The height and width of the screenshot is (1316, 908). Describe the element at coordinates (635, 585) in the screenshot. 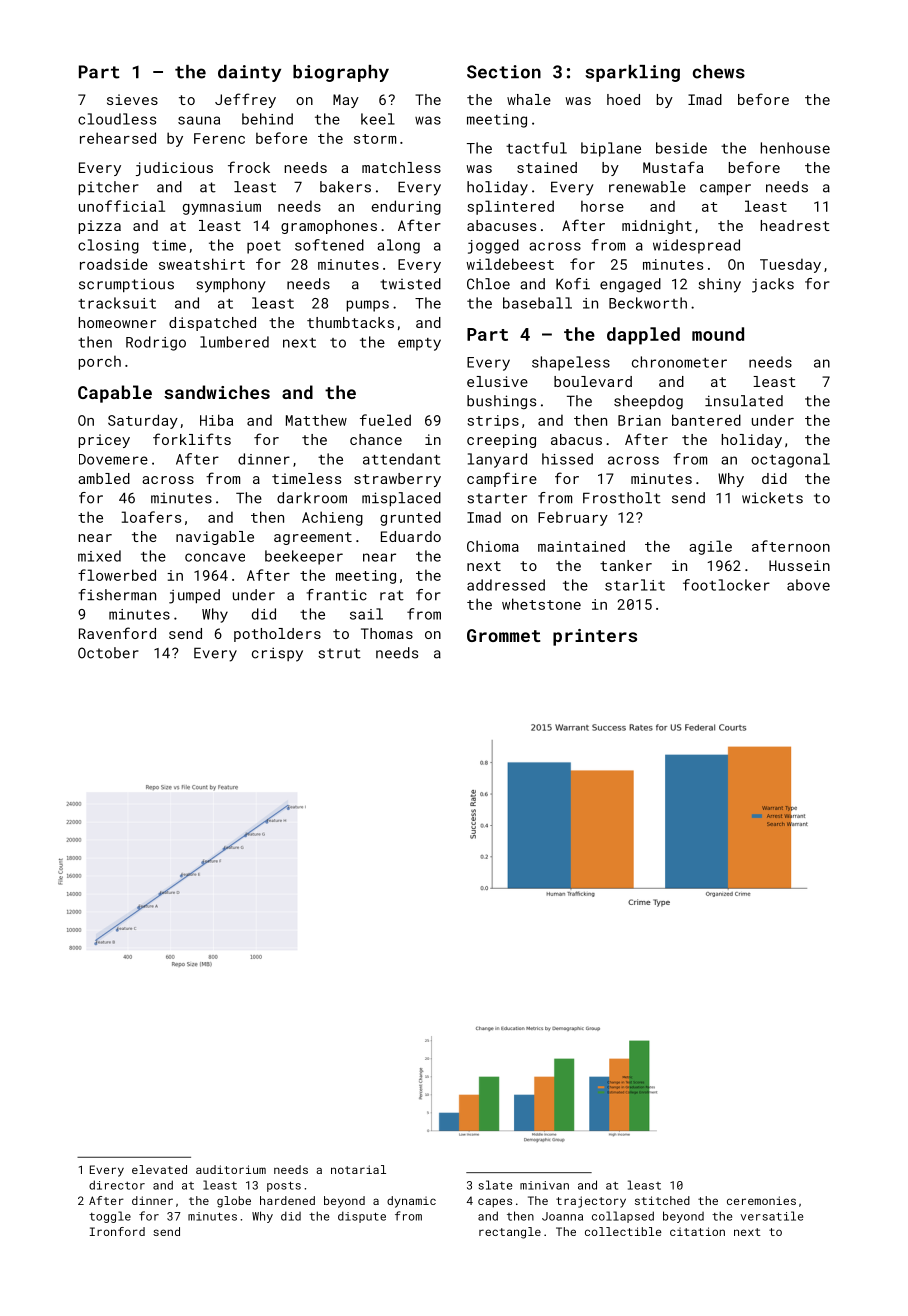

I see `starlit` at that location.
